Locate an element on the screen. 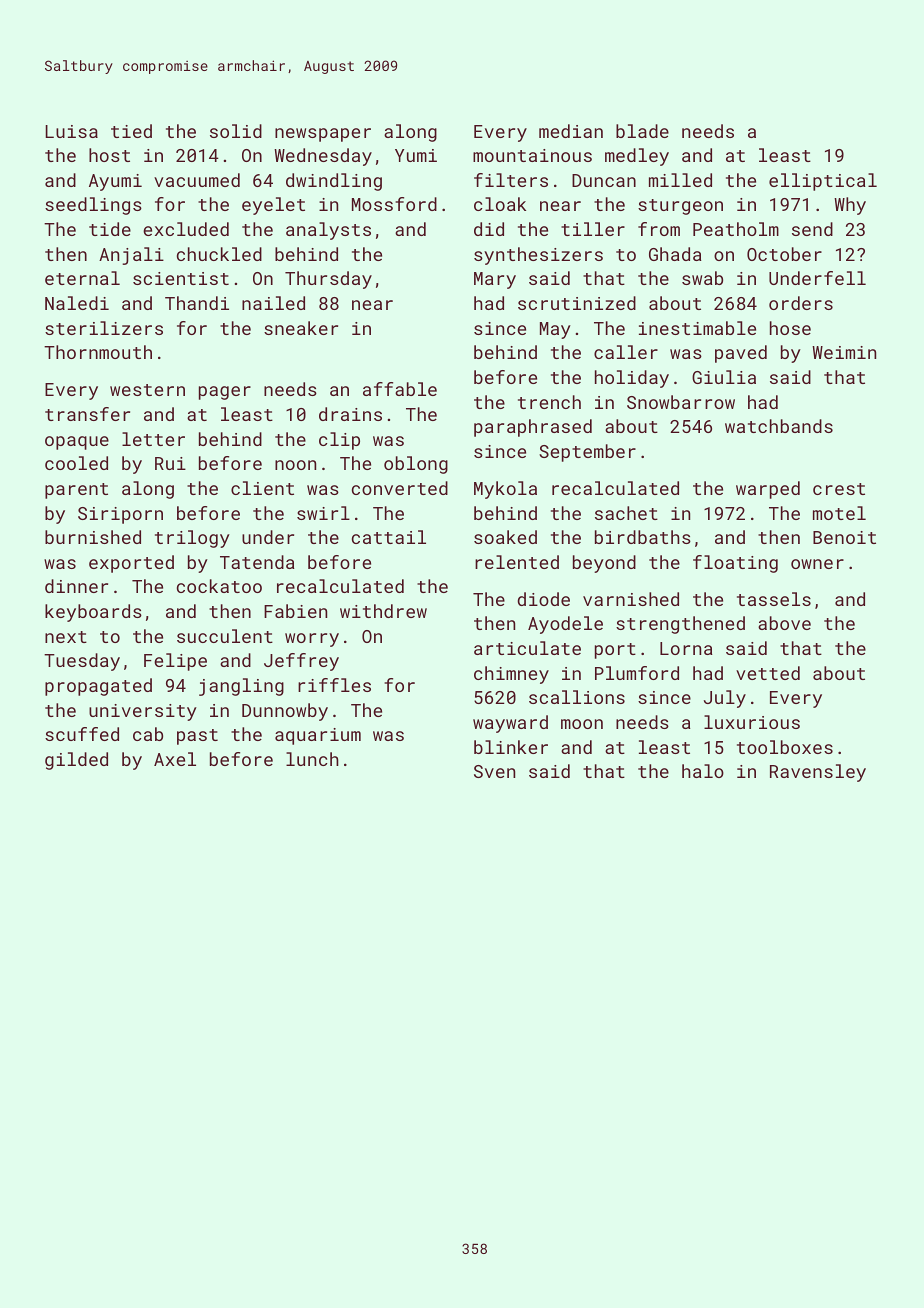 This screenshot has width=924, height=1308. gilded is located at coordinates (76, 761).
